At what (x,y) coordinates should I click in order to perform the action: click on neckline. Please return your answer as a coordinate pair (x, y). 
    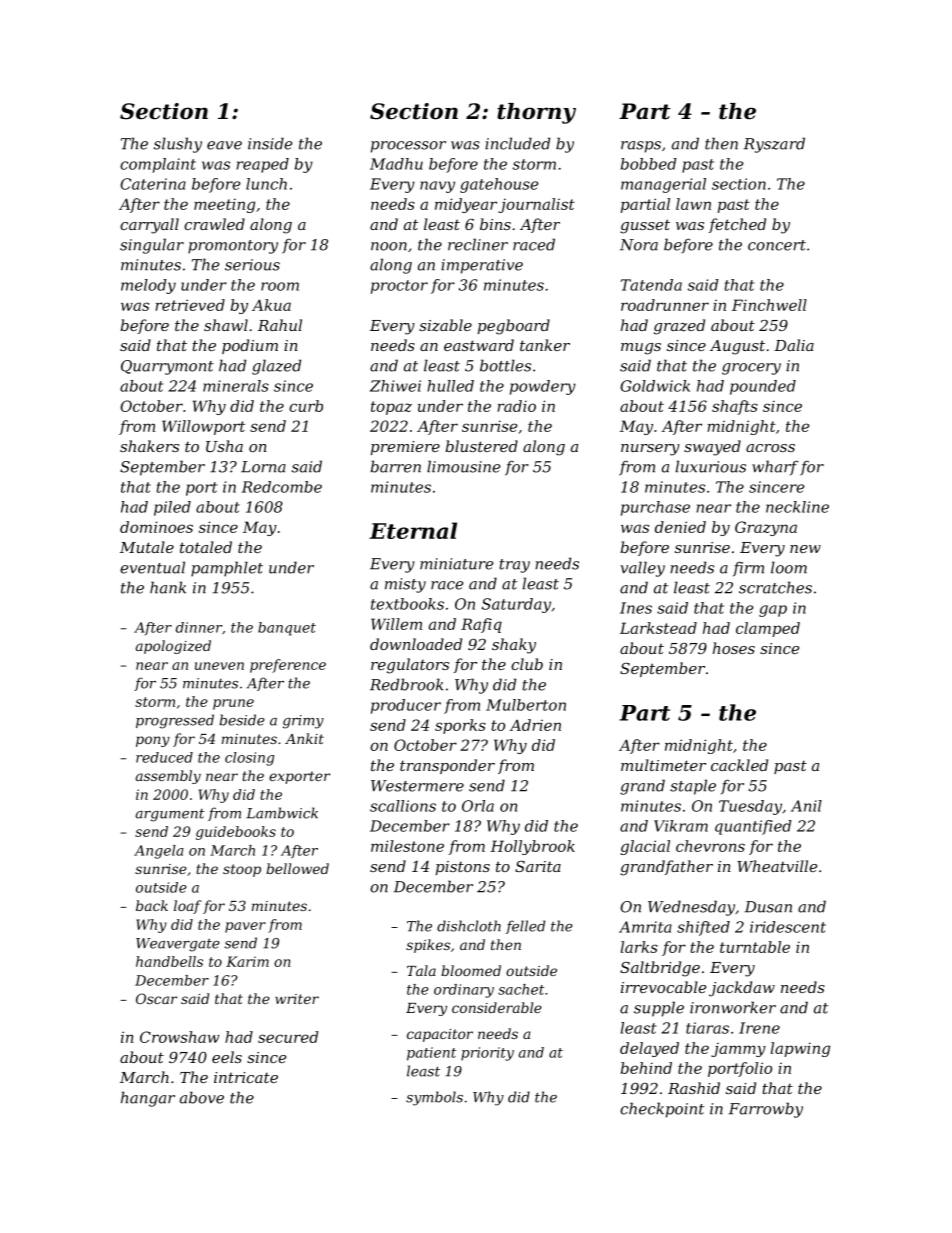
    Looking at the image, I should click on (797, 507).
